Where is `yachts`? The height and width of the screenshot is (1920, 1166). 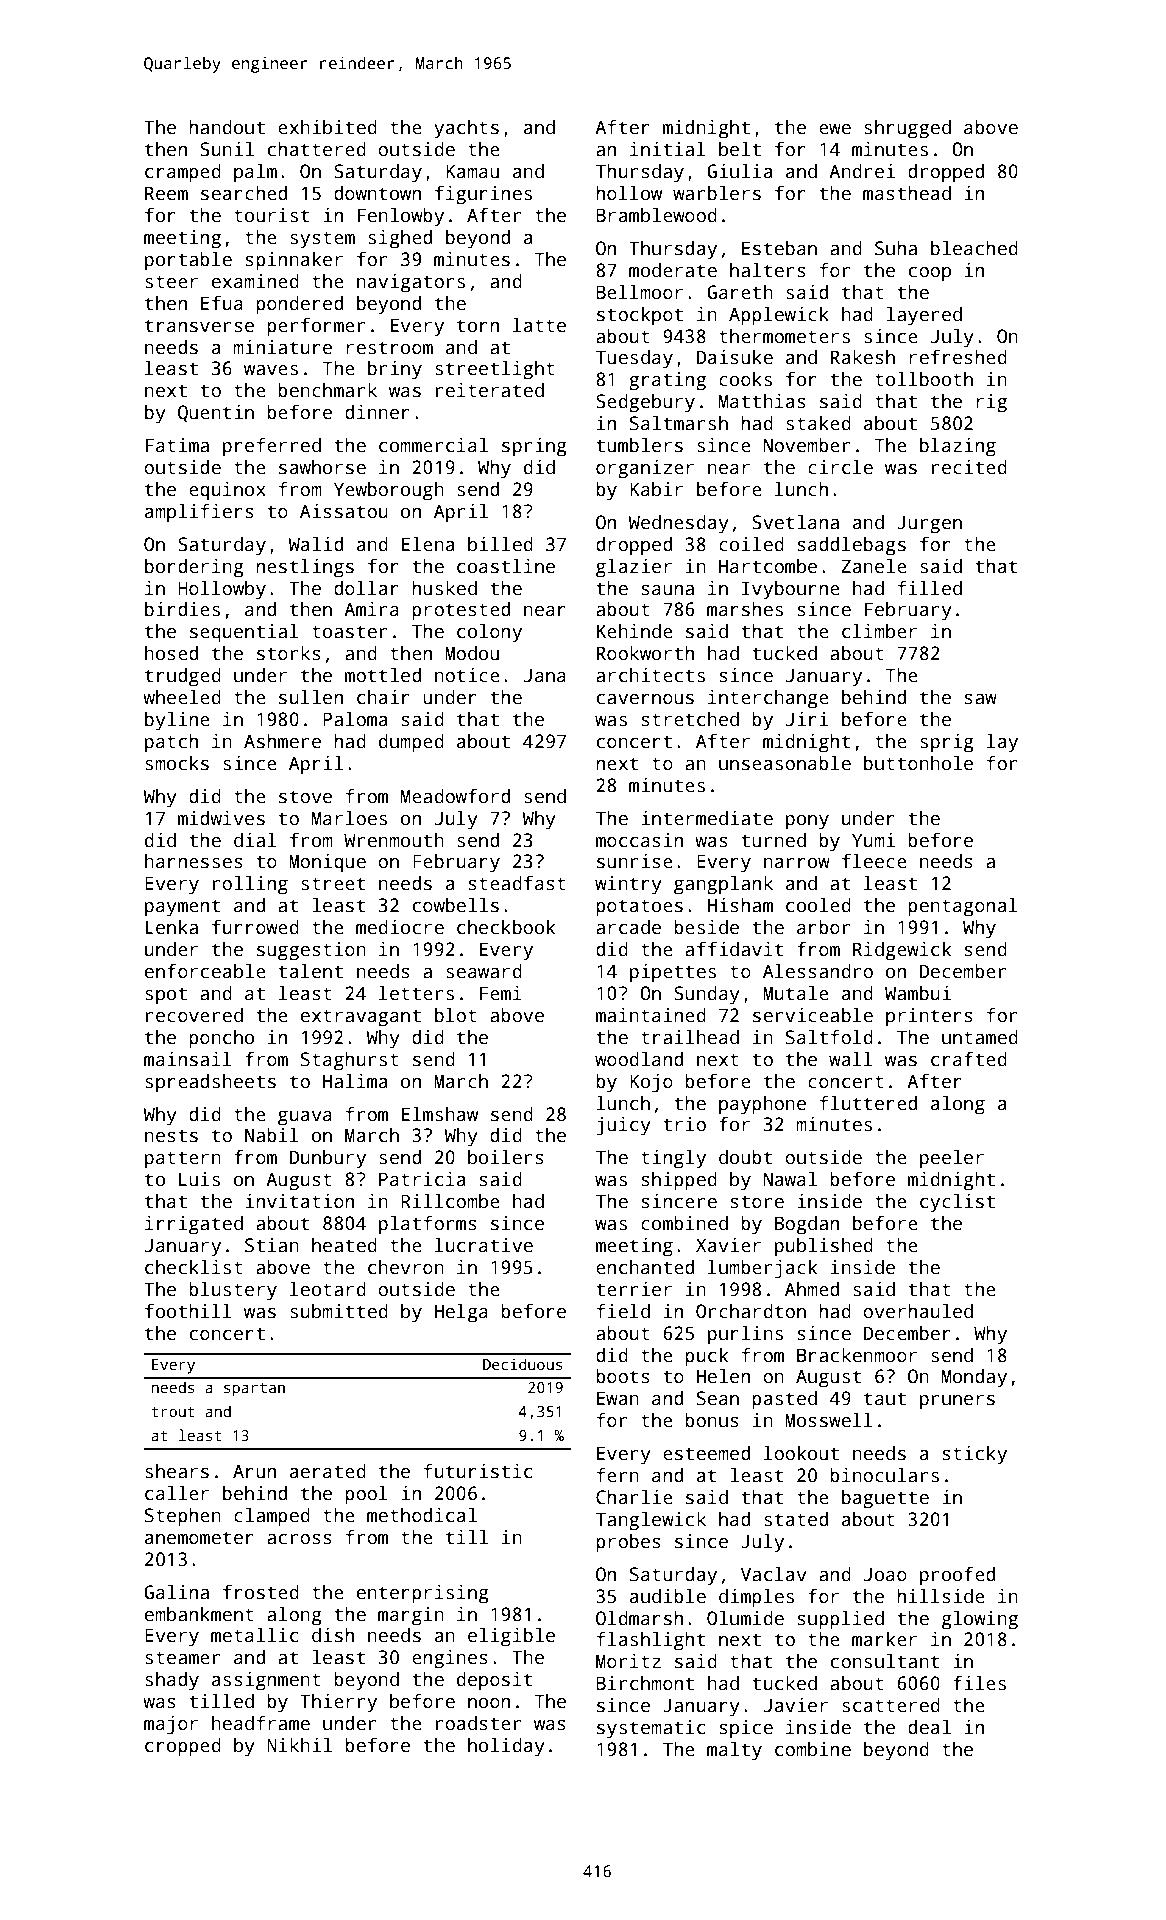 yachts is located at coordinates (466, 129).
